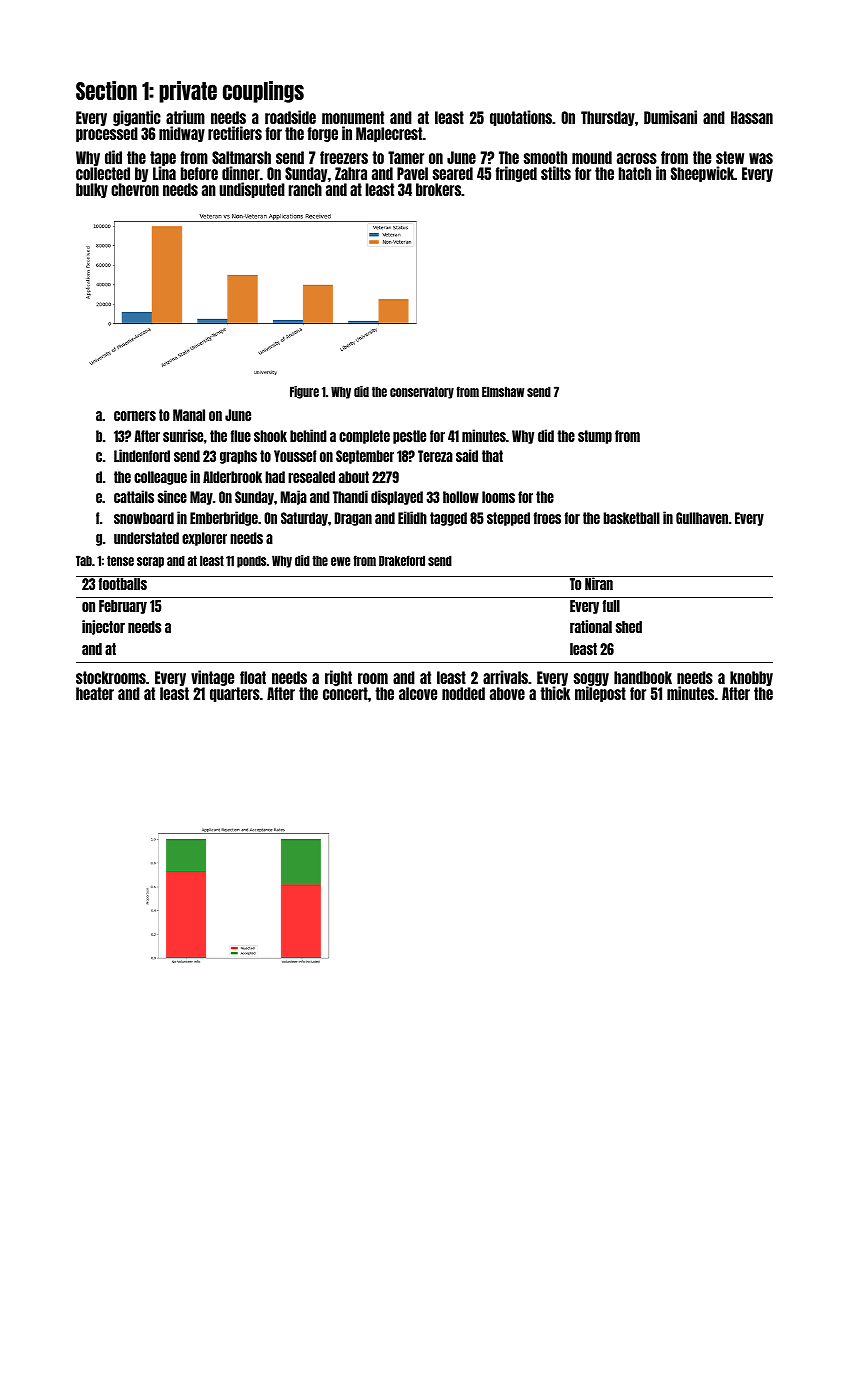 The image size is (849, 1400). Describe the element at coordinates (353, 117) in the screenshot. I see `monument` at that location.
